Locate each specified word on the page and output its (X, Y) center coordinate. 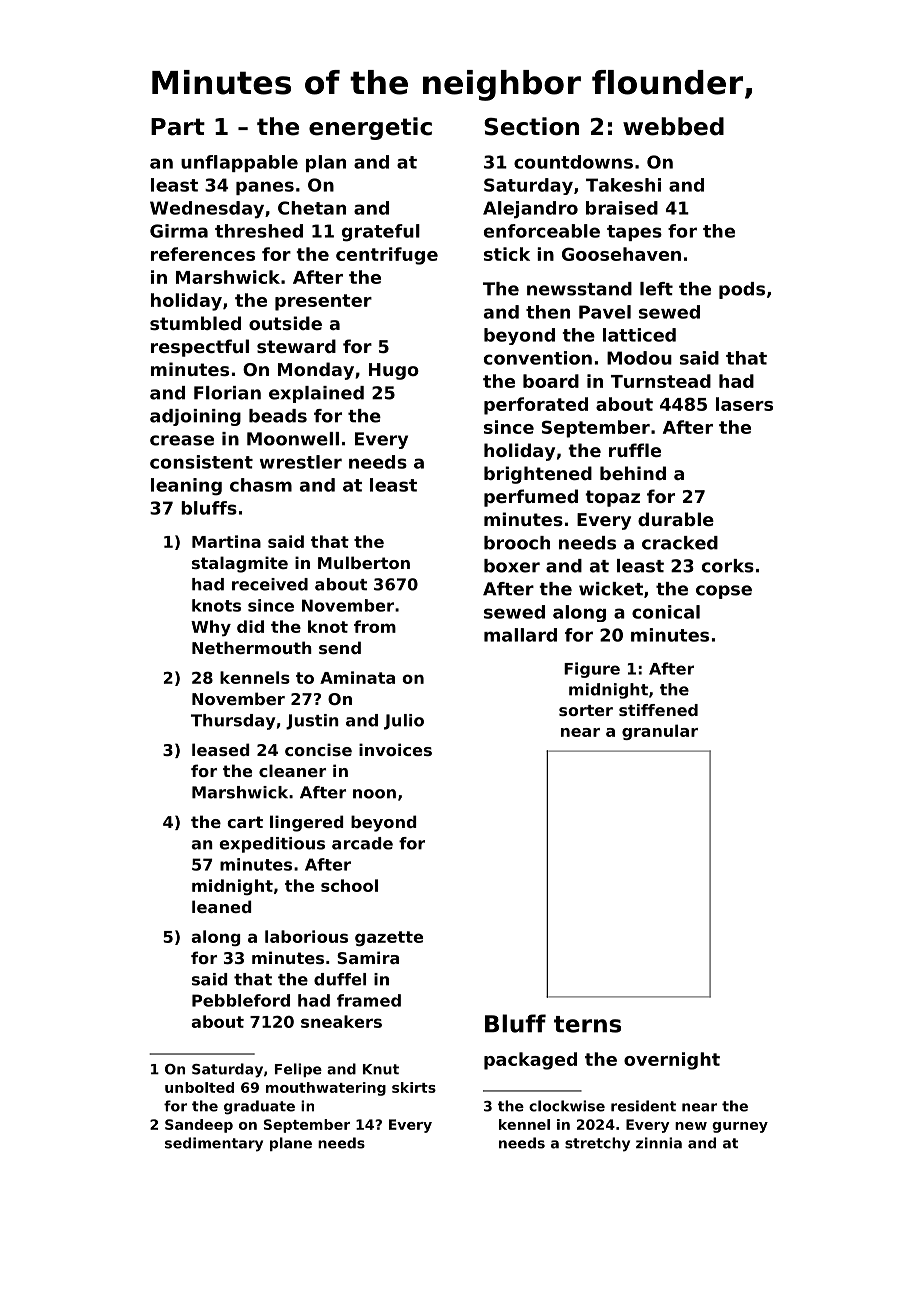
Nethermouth (252, 647)
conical (666, 612)
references (203, 254)
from (375, 626)
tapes (634, 233)
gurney (740, 1127)
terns (587, 1024)
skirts (414, 1087)
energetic (370, 128)
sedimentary (214, 1144)
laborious (306, 936)
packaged (530, 1061)
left (656, 289)
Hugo (394, 371)
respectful (200, 348)
